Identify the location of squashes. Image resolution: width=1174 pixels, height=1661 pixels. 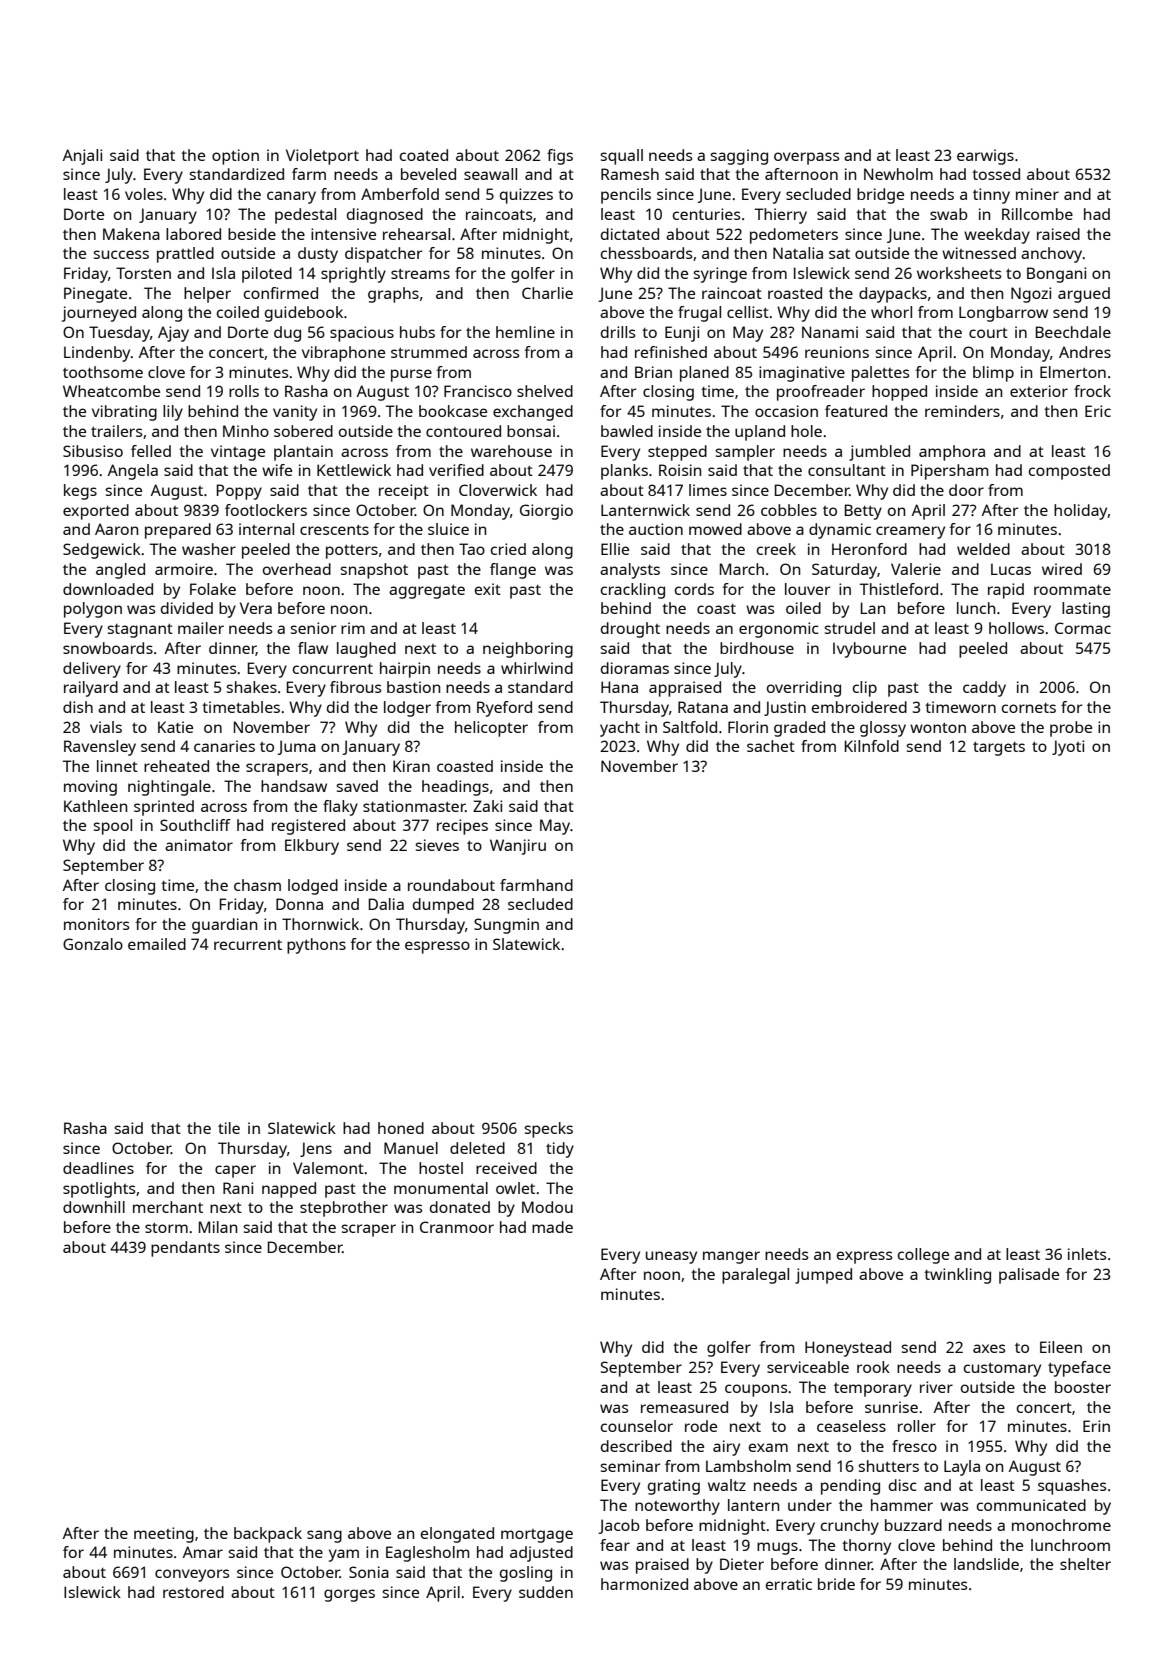
(1072, 1487).
